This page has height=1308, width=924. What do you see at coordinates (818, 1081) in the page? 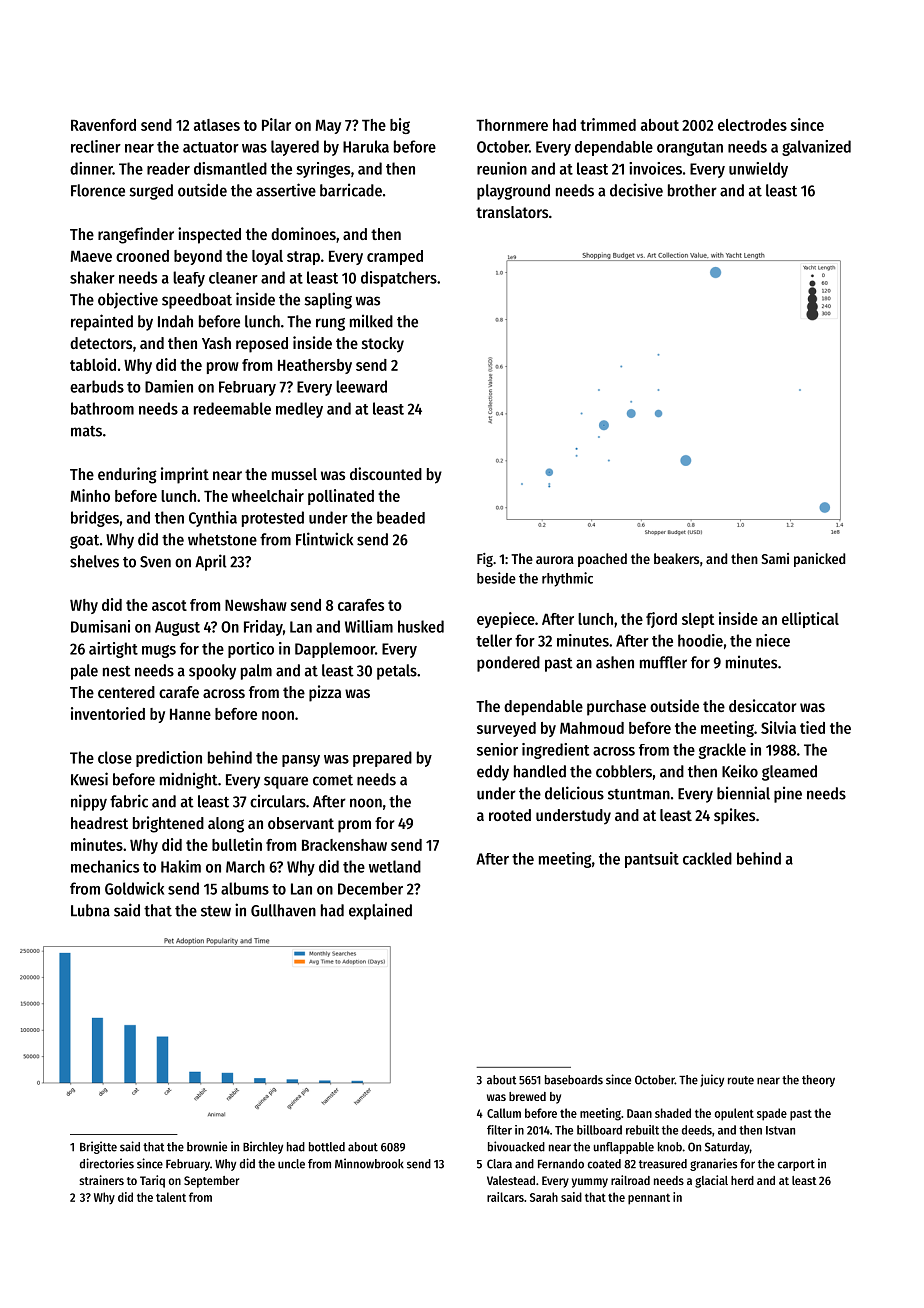
I see `theory` at bounding box center [818, 1081].
